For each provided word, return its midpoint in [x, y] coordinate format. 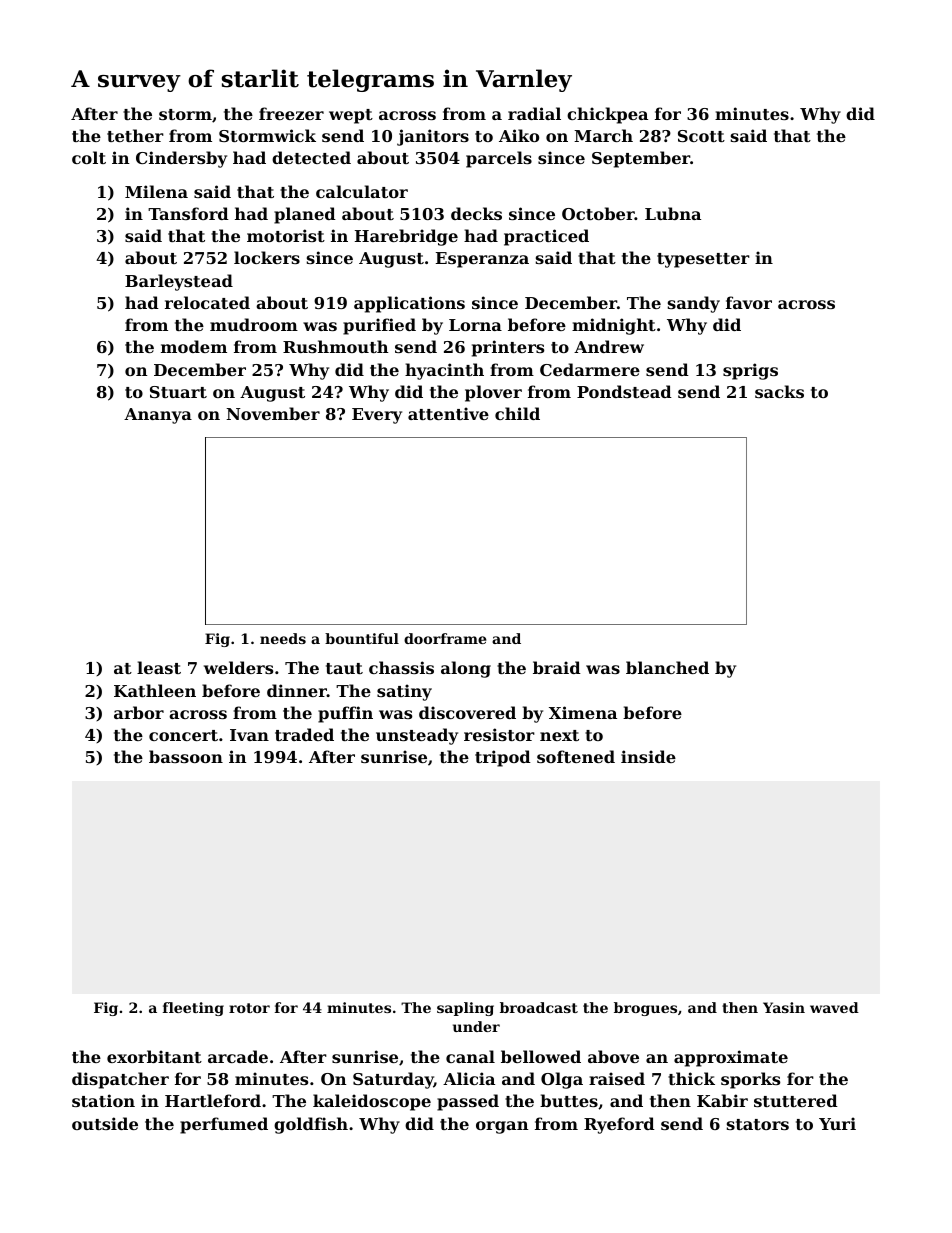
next [559, 735]
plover [493, 393]
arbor [139, 712]
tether [135, 135]
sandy [694, 304]
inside [648, 756]
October [598, 213]
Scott [701, 136]
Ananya [158, 416]
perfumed [224, 1125]
